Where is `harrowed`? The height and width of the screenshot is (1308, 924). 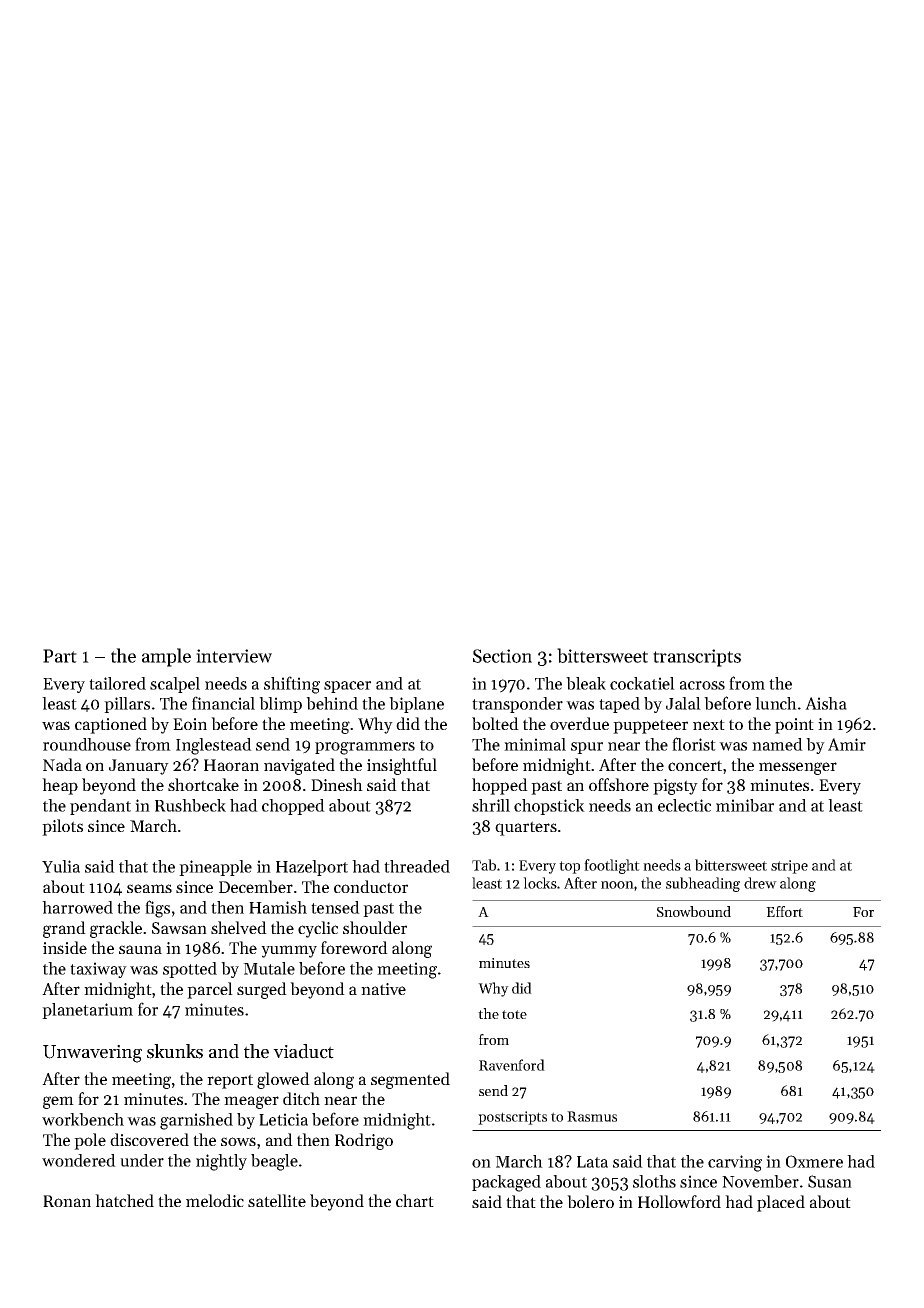
harrowed is located at coordinates (77, 907).
